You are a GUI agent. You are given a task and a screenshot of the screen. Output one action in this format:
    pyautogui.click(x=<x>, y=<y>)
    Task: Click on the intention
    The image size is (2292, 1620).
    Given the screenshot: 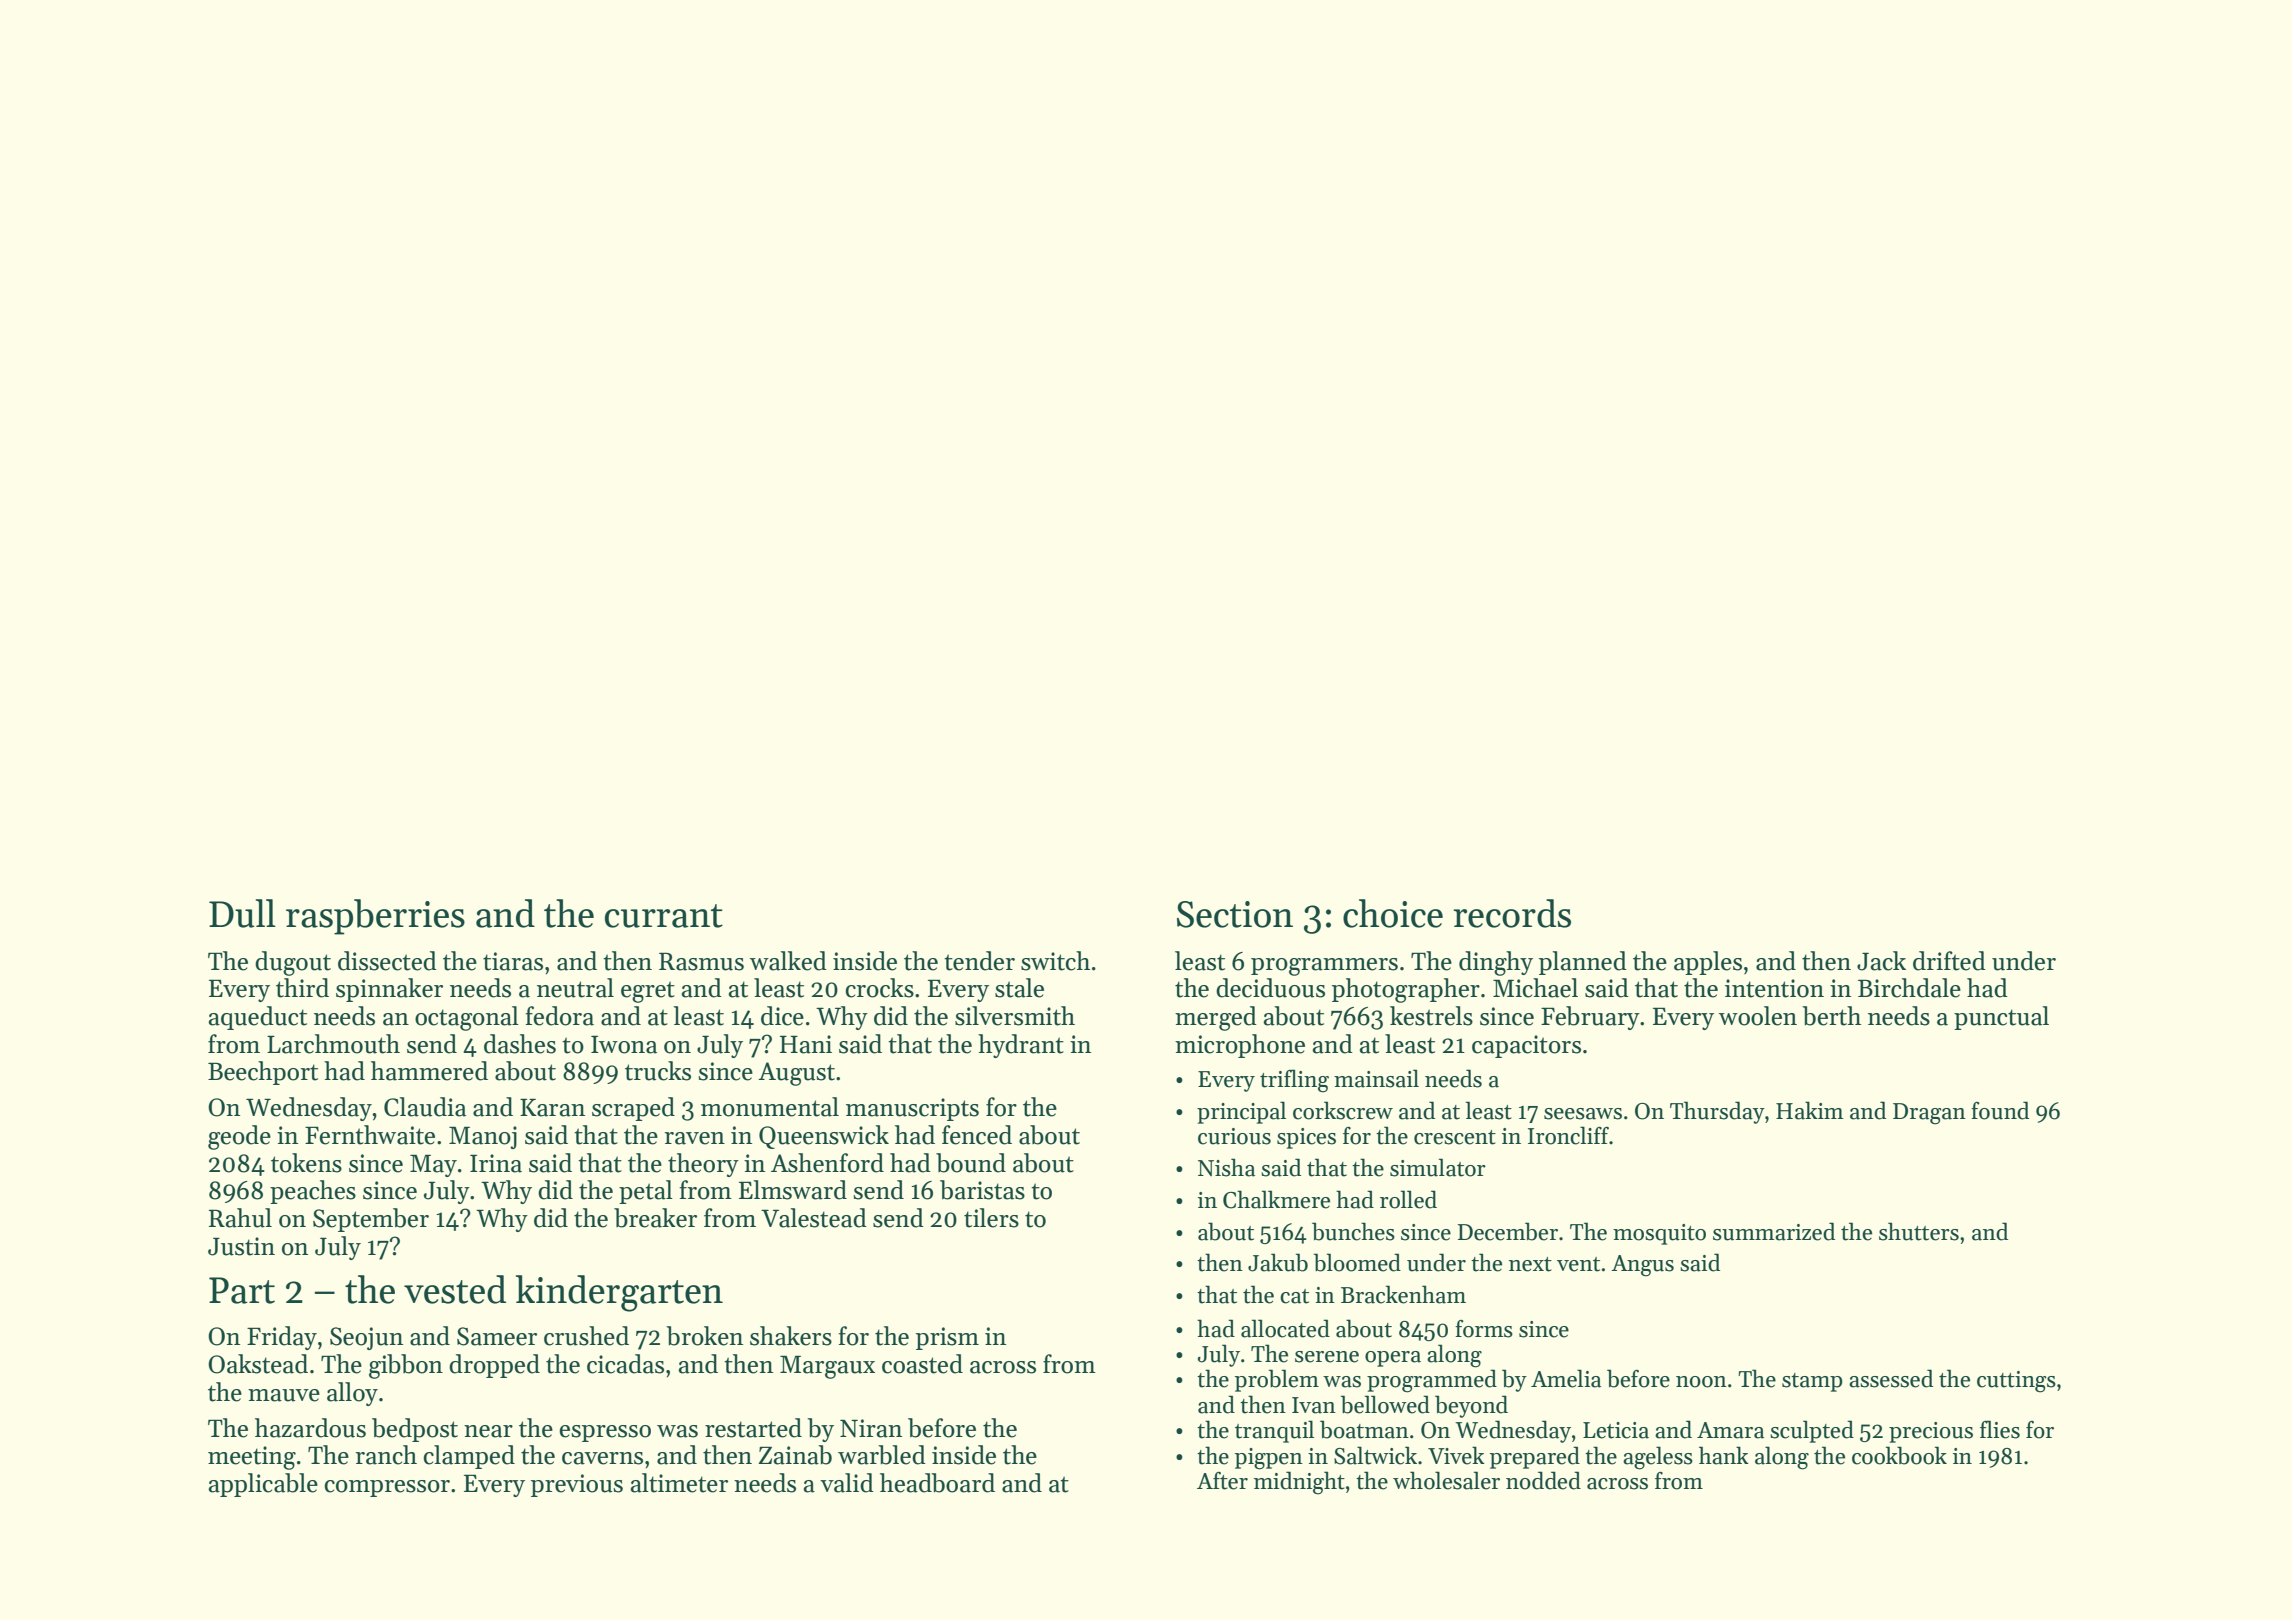 What is the action you would take?
    pyautogui.click(x=1774, y=988)
